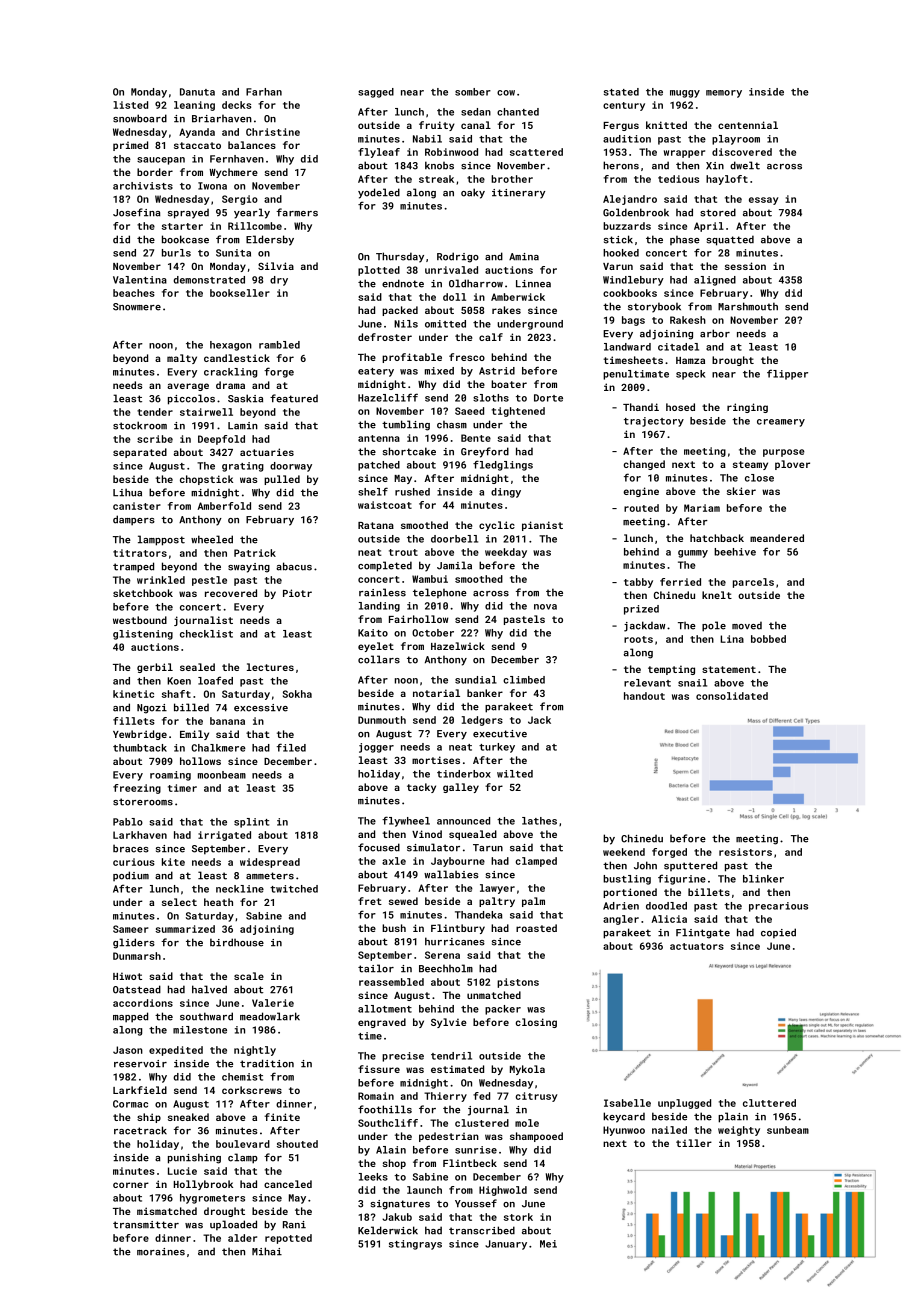  Describe the element at coordinates (724, 94) in the image. I see `memory` at that location.
